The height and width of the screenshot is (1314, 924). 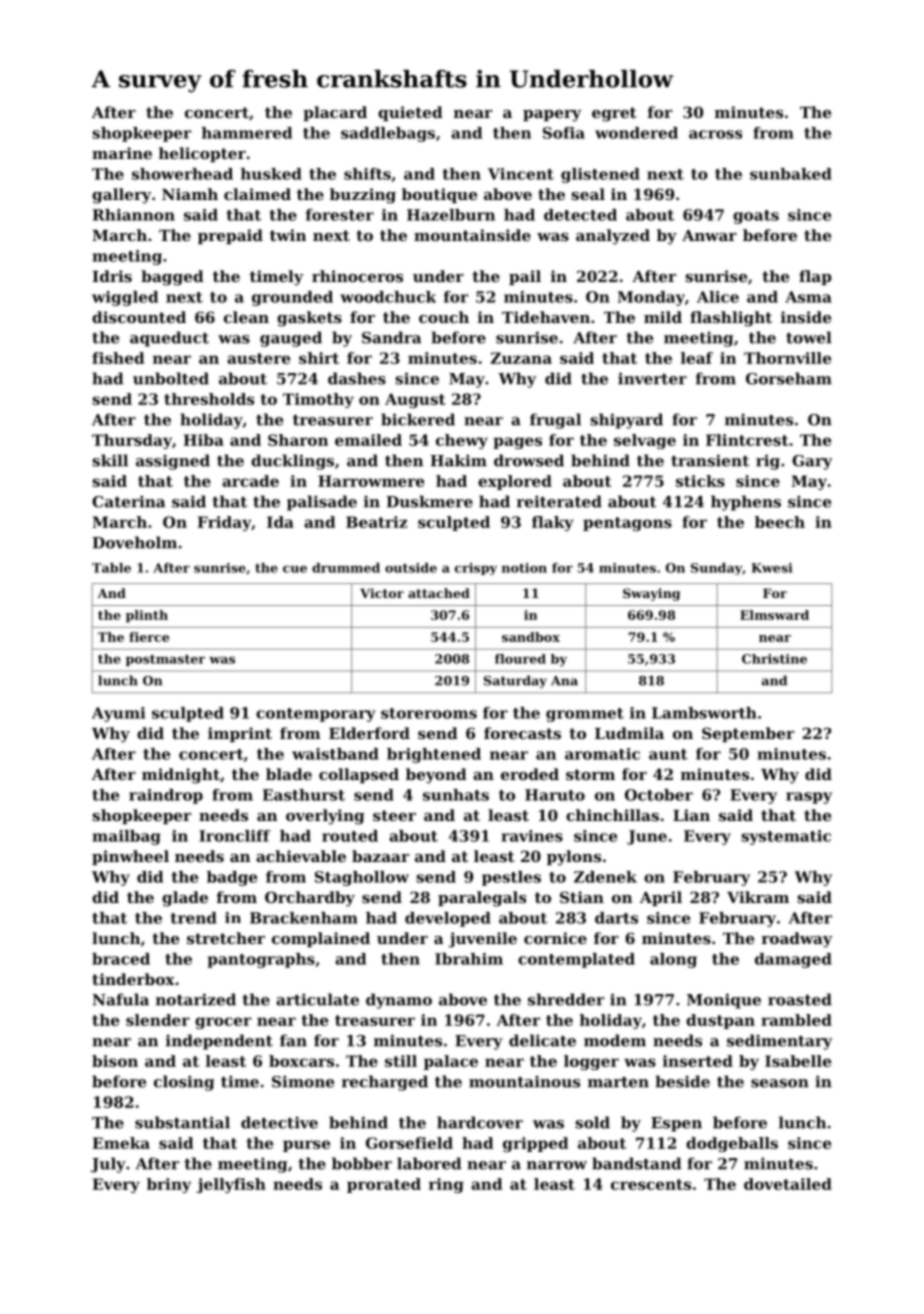 What do you see at coordinates (169, 1185) in the screenshot?
I see `briny` at bounding box center [169, 1185].
